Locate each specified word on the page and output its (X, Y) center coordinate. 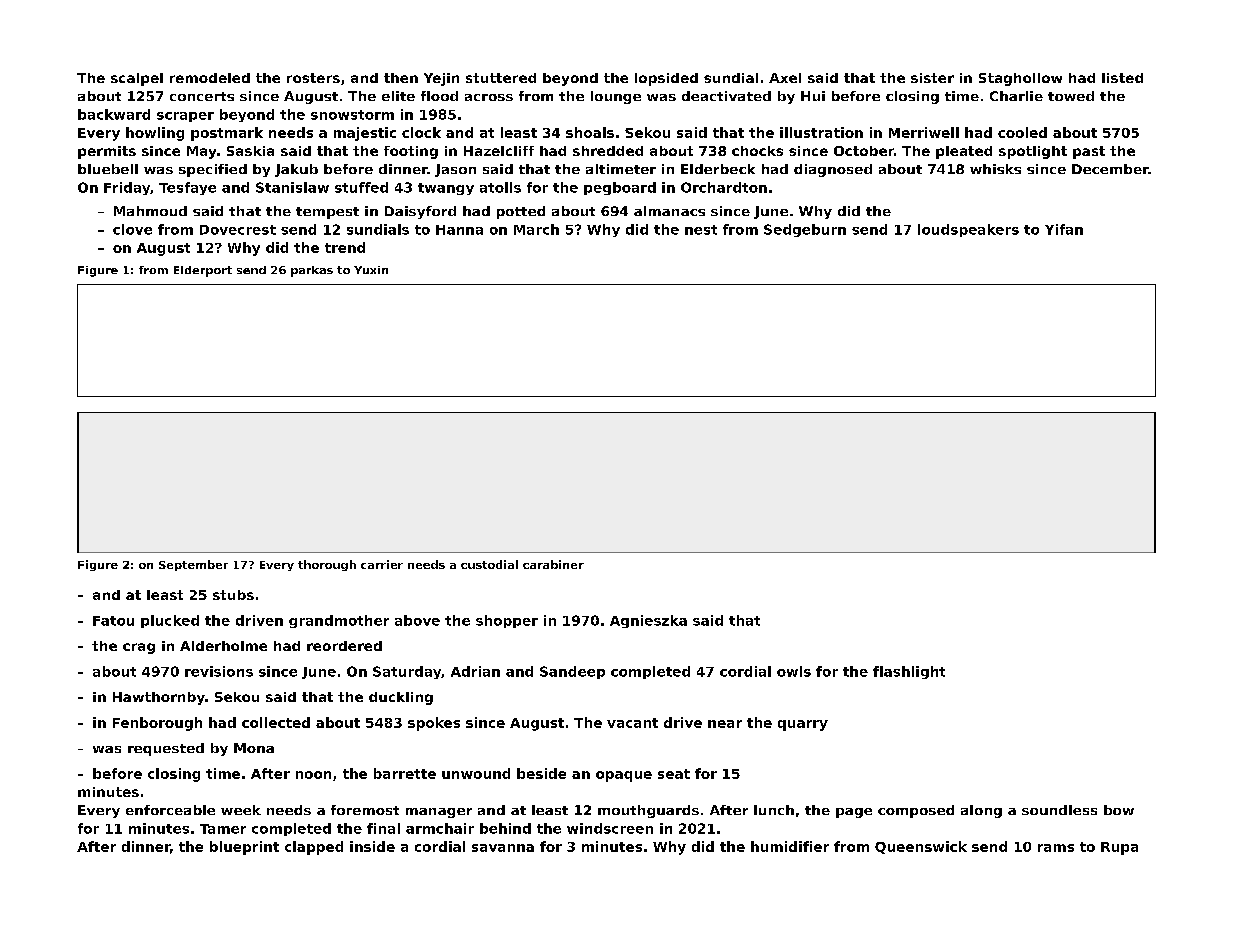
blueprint (244, 848)
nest (701, 230)
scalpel (137, 79)
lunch (774, 810)
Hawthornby (159, 698)
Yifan (1064, 229)
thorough (327, 565)
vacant (632, 723)
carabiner (553, 564)
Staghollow (1020, 79)
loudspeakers (968, 230)
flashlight (909, 672)
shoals (590, 132)
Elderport (203, 271)
